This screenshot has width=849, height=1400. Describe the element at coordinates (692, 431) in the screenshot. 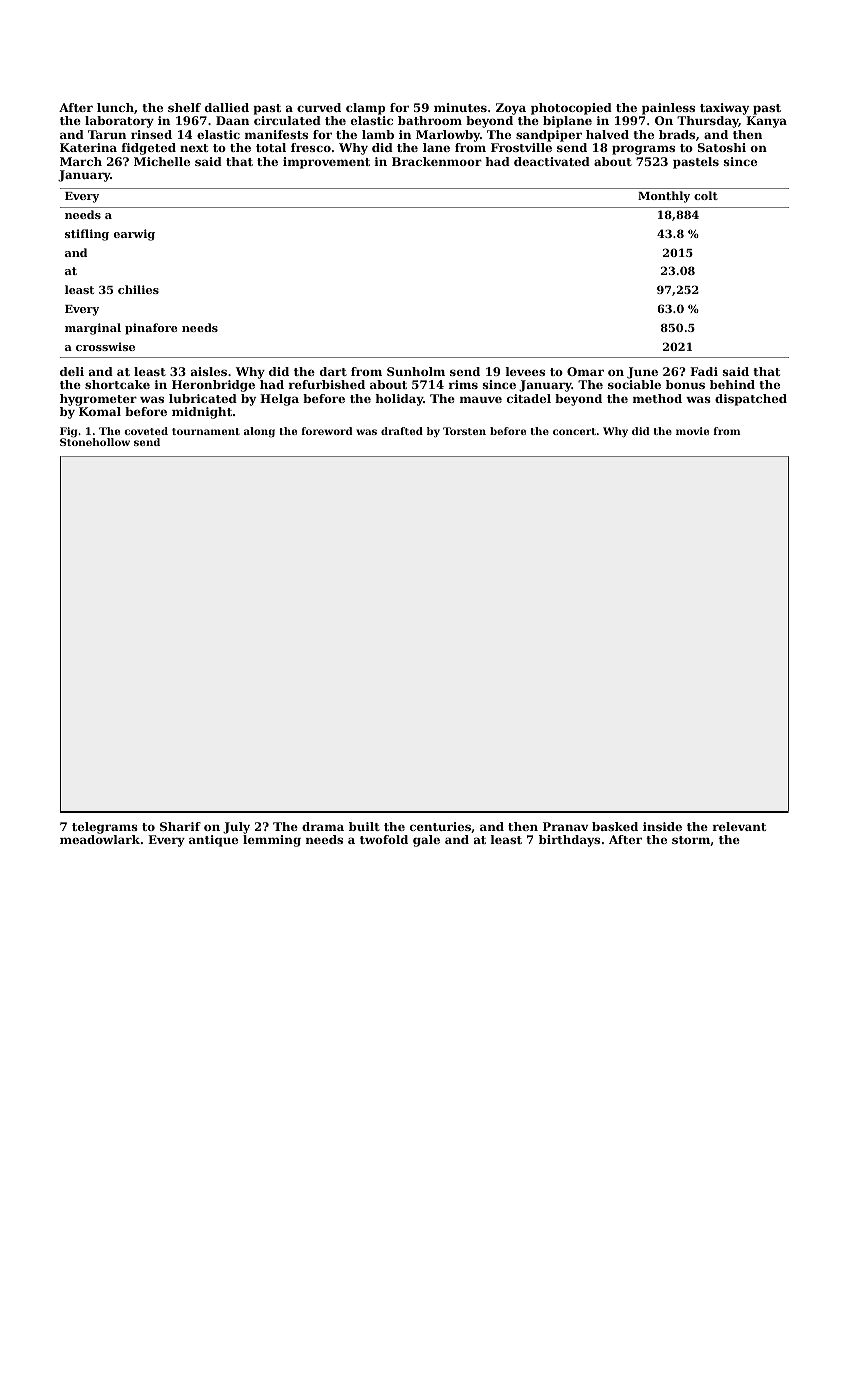

I see `movie` at that location.
